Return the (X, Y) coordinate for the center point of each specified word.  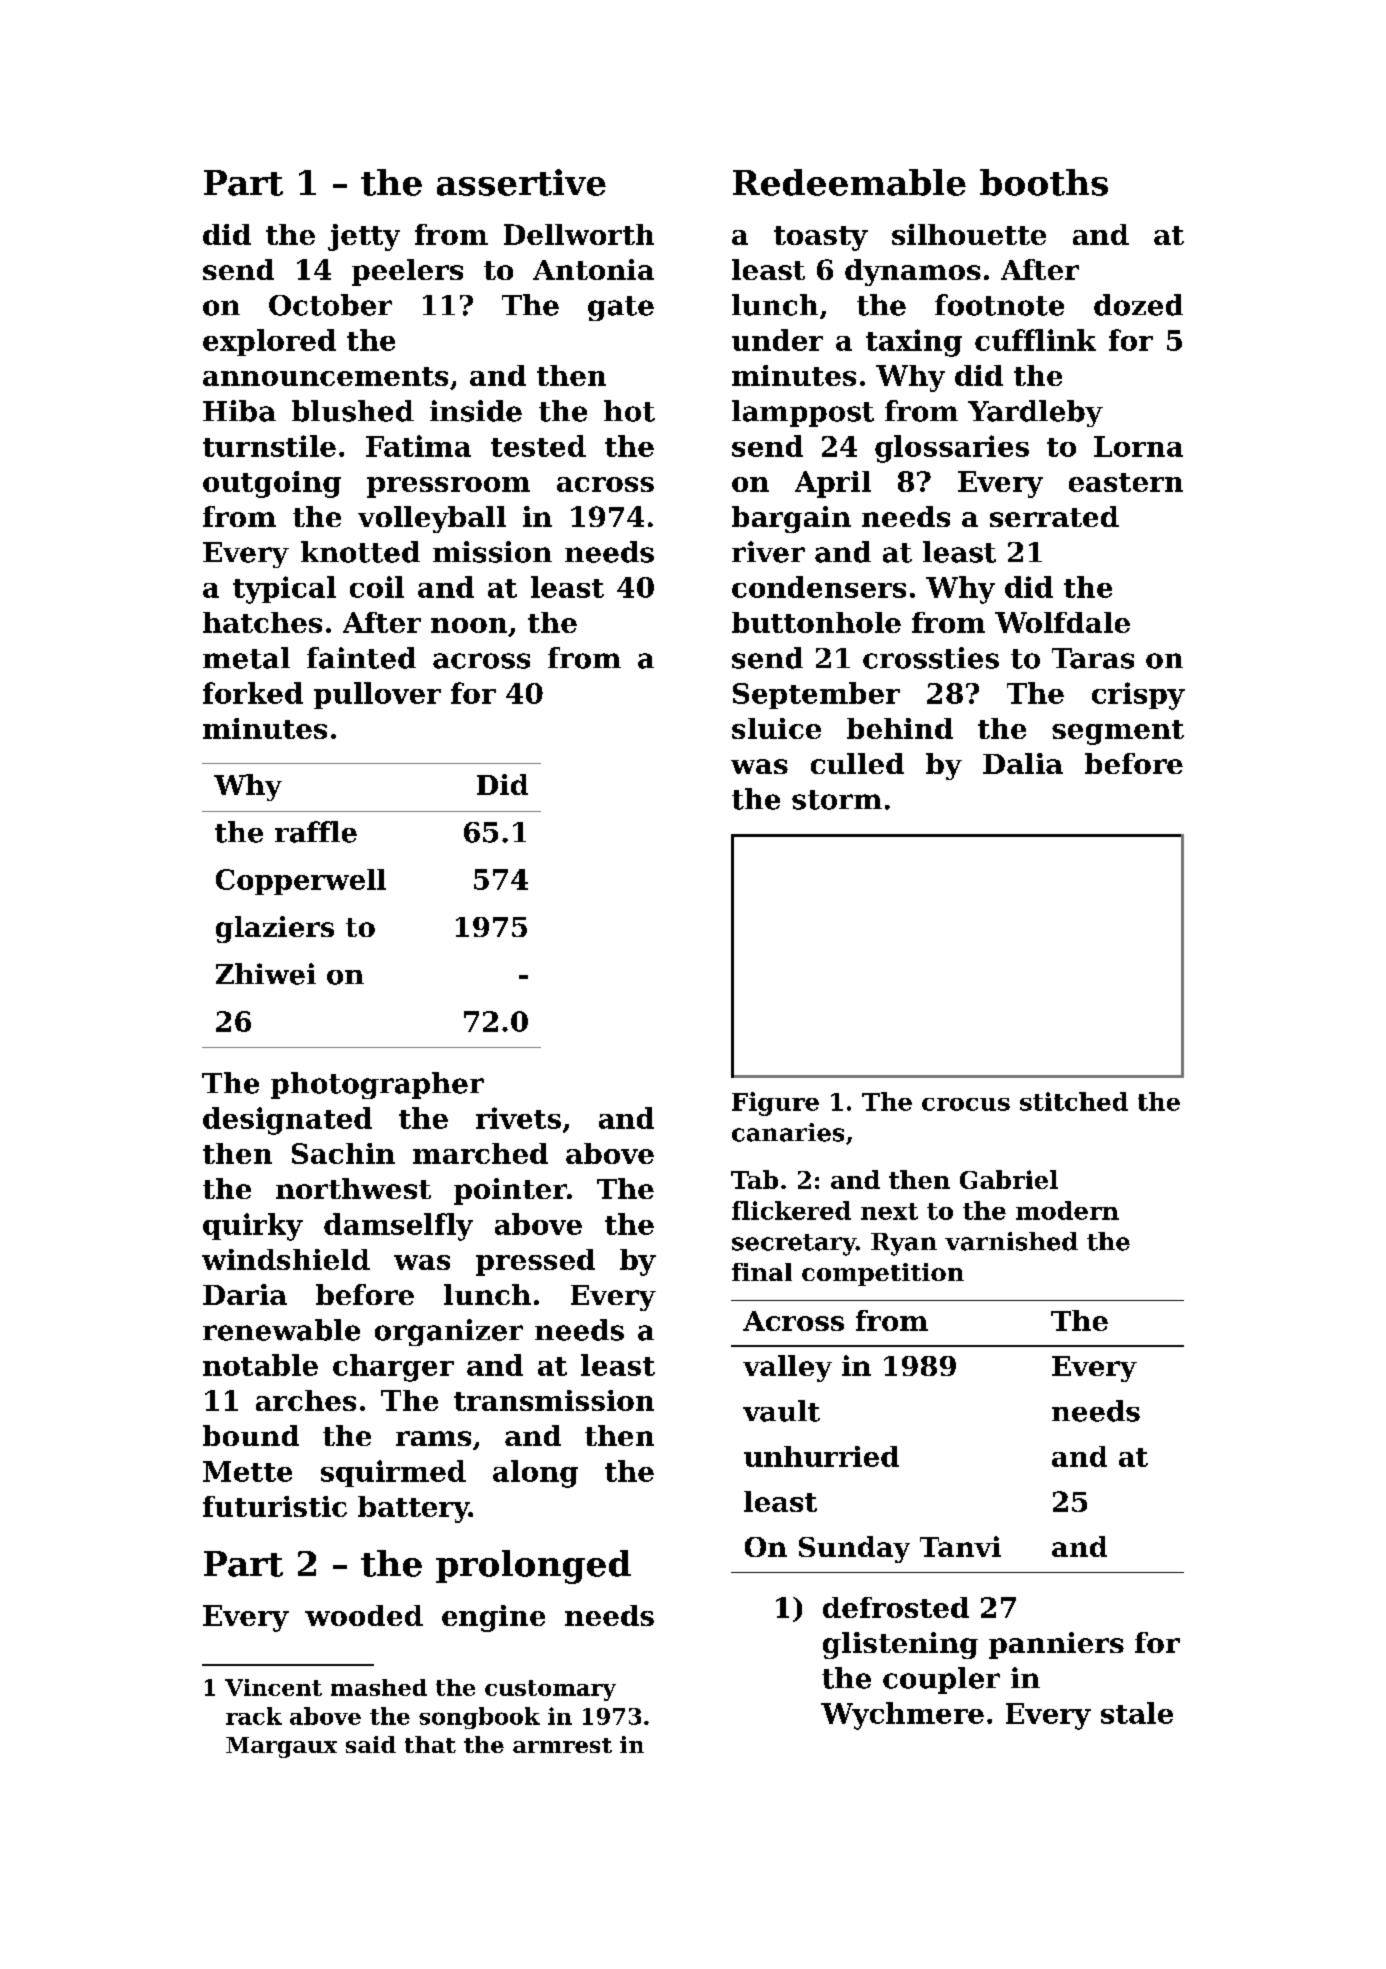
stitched (1074, 1101)
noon (469, 625)
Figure (775, 1104)
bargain (791, 519)
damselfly (398, 1227)
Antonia (593, 269)
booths (1044, 182)
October (330, 305)
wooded (364, 1615)
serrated (1054, 516)
